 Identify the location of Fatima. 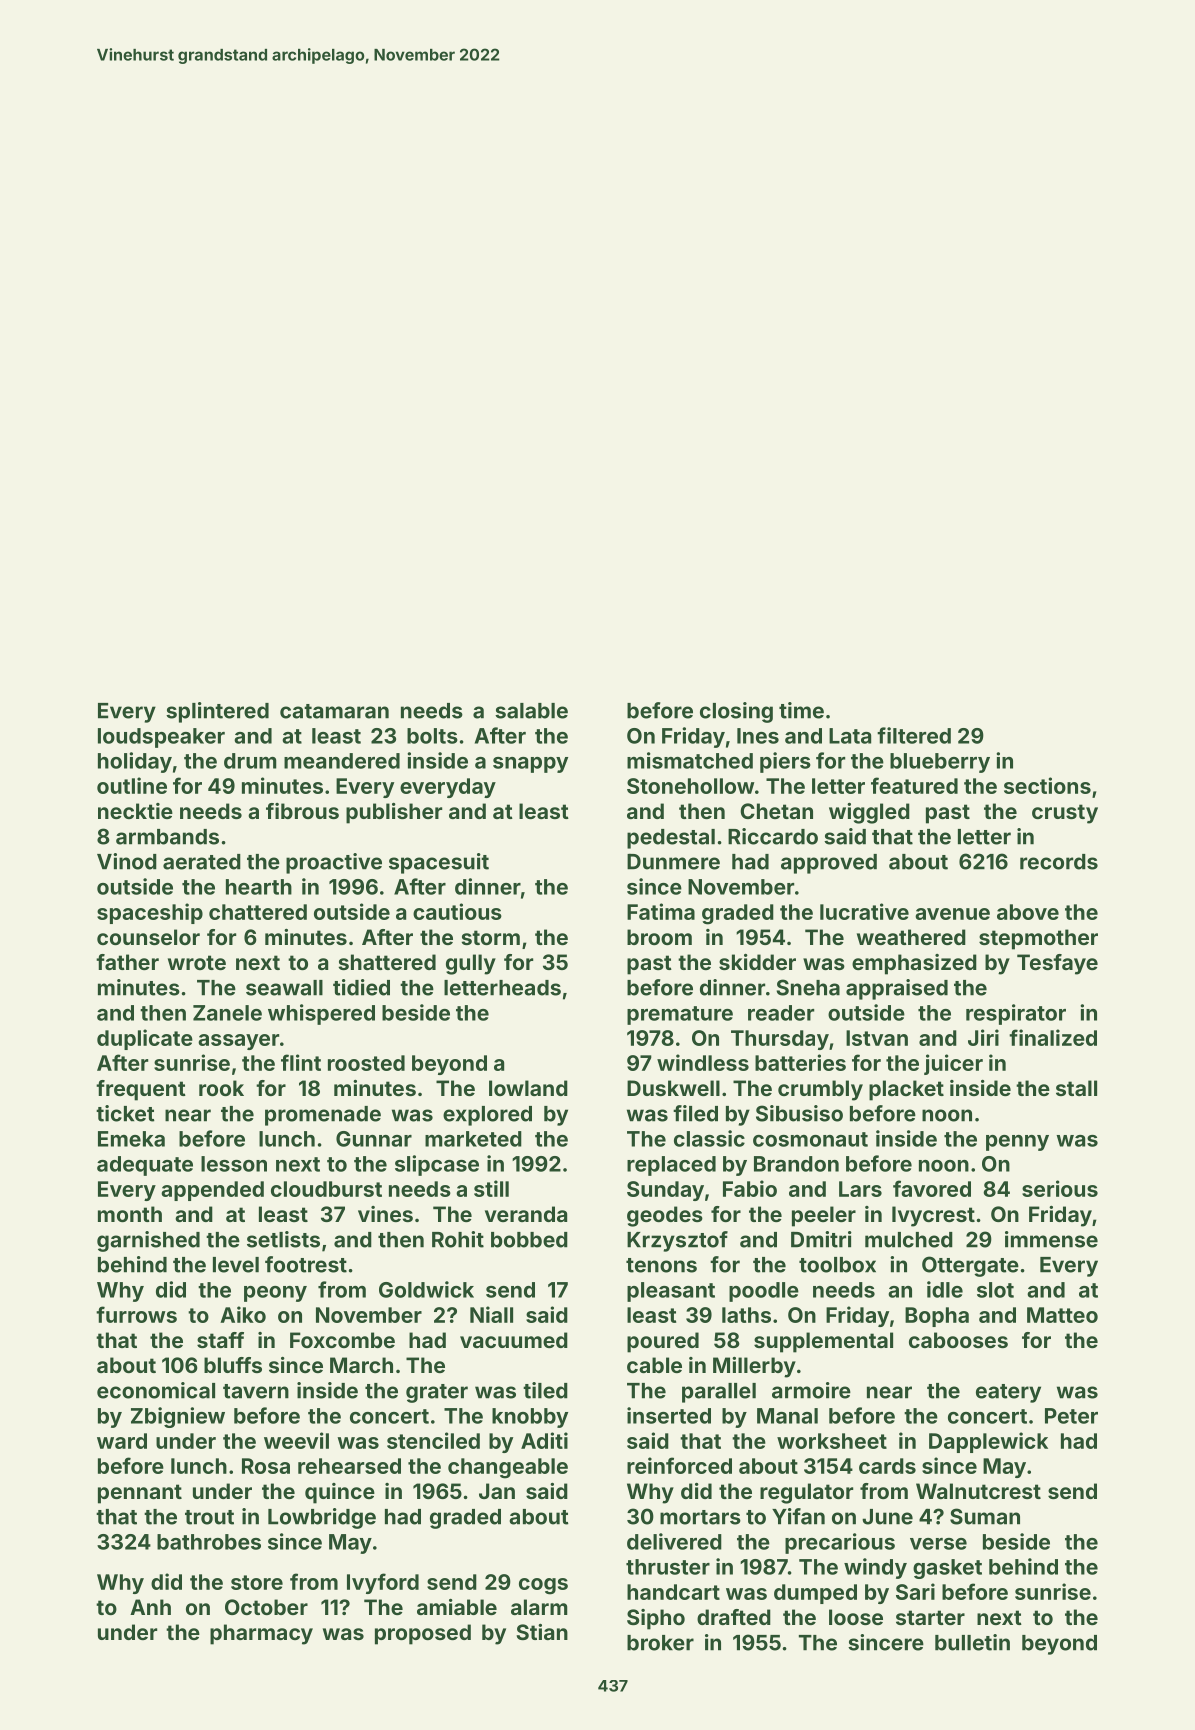
(661, 911).
